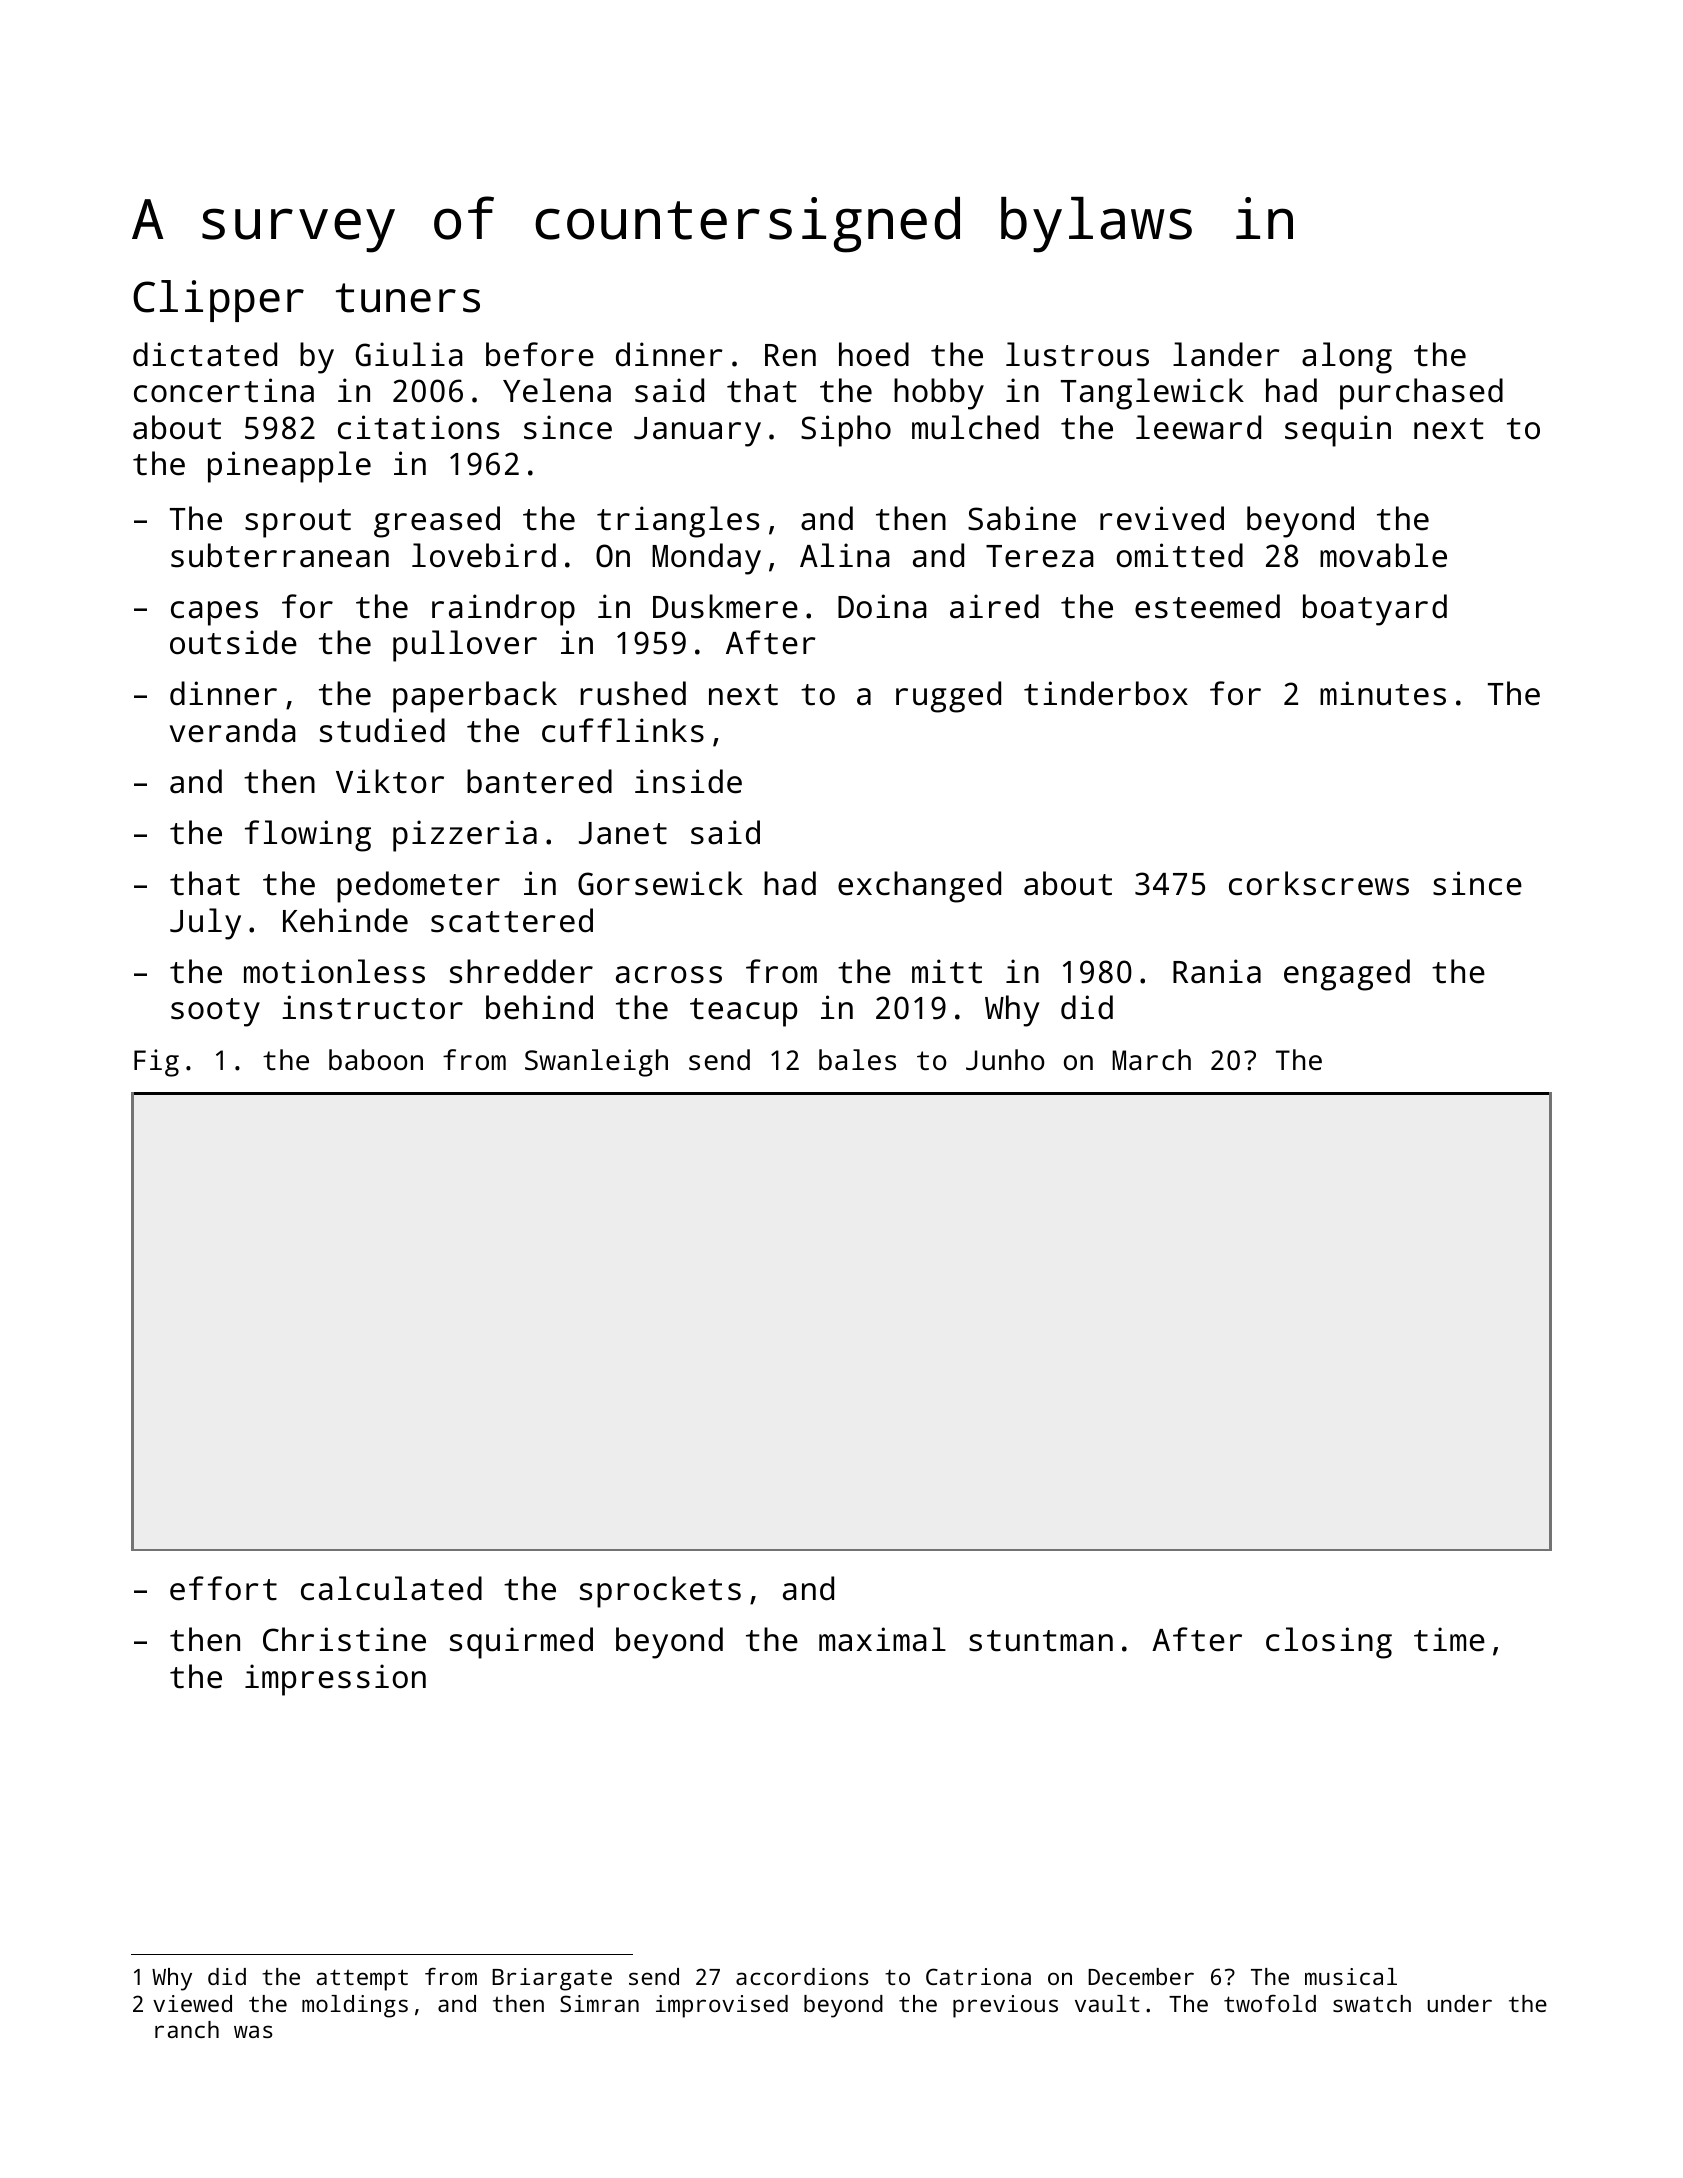 This page has height=2178, width=1683. What do you see at coordinates (1449, 1639) in the page?
I see `time` at bounding box center [1449, 1639].
